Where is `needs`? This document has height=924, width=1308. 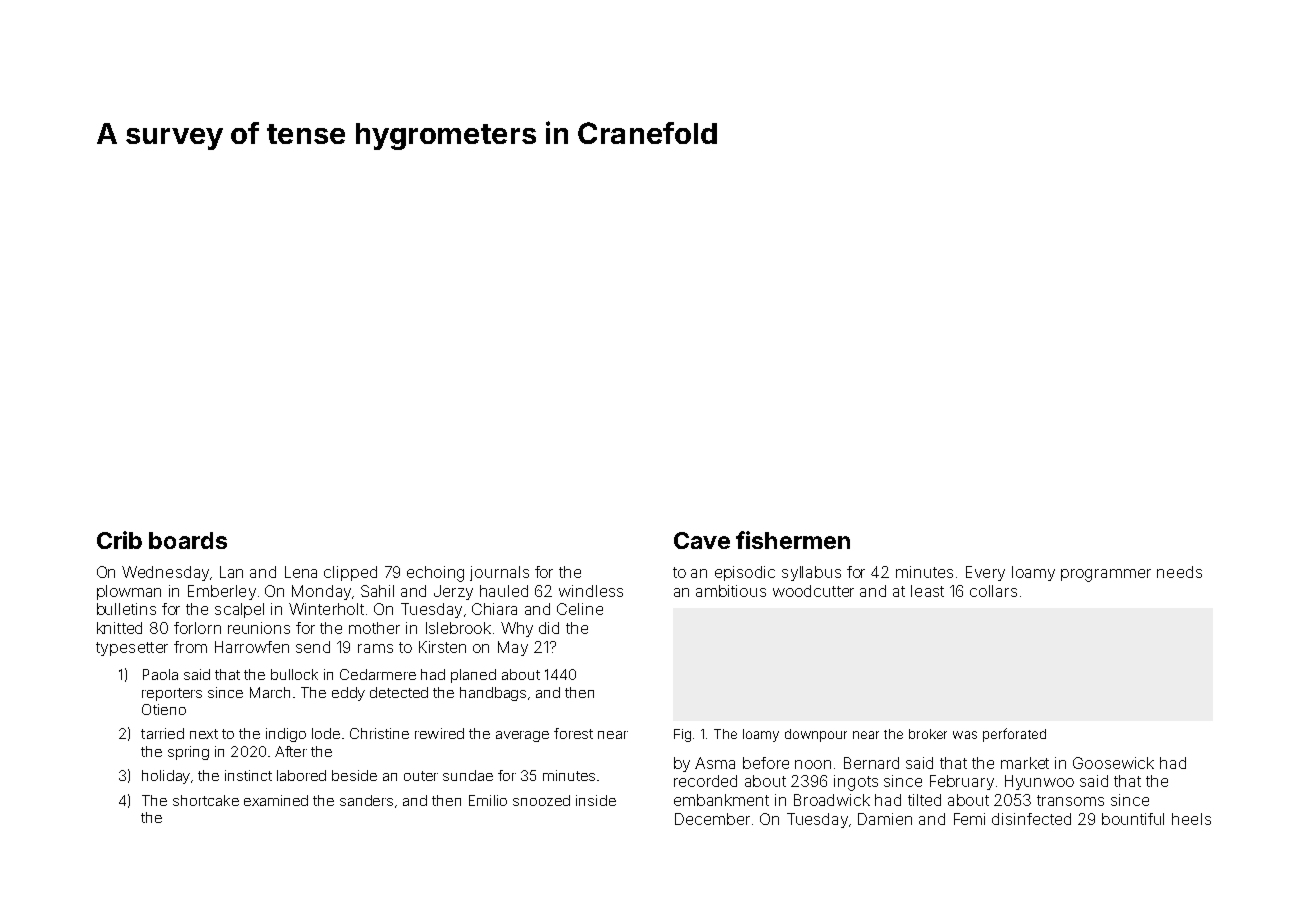 needs is located at coordinates (1179, 572).
